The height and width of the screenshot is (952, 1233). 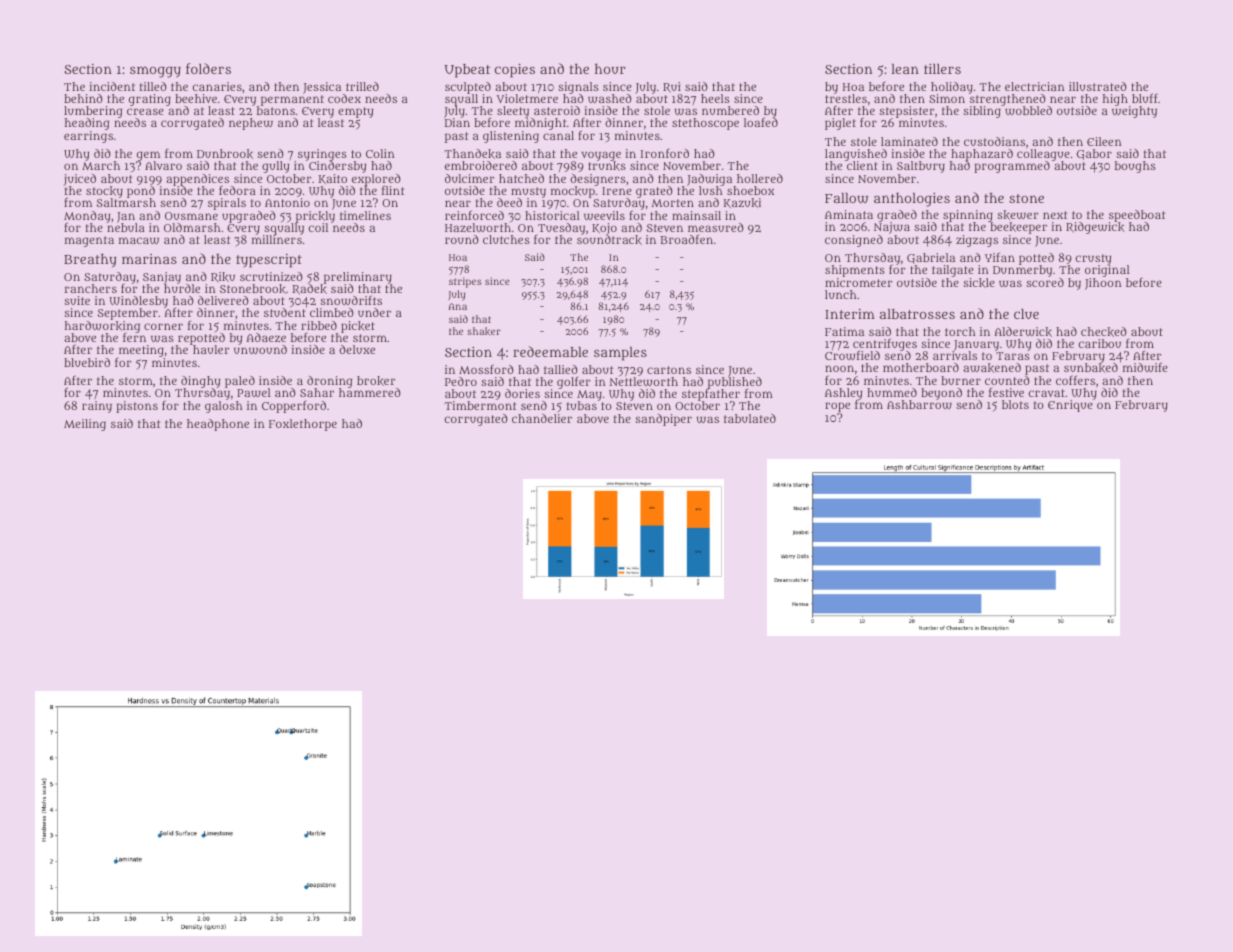 What do you see at coordinates (97, 407) in the screenshot?
I see `rainy` at bounding box center [97, 407].
